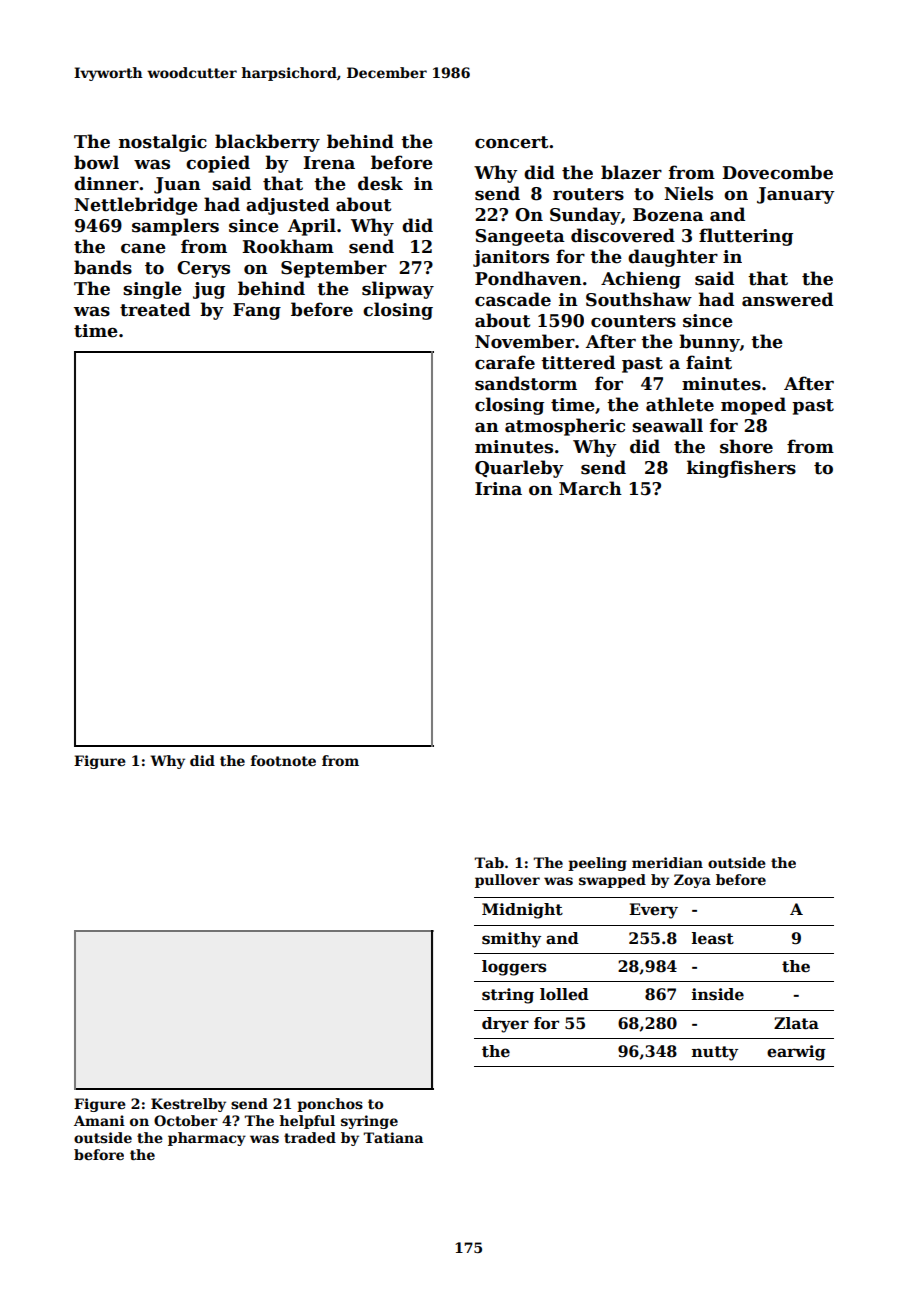 The height and width of the document is (1316, 908). What do you see at coordinates (741, 469) in the document?
I see `kingfishers` at bounding box center [741, 469].
